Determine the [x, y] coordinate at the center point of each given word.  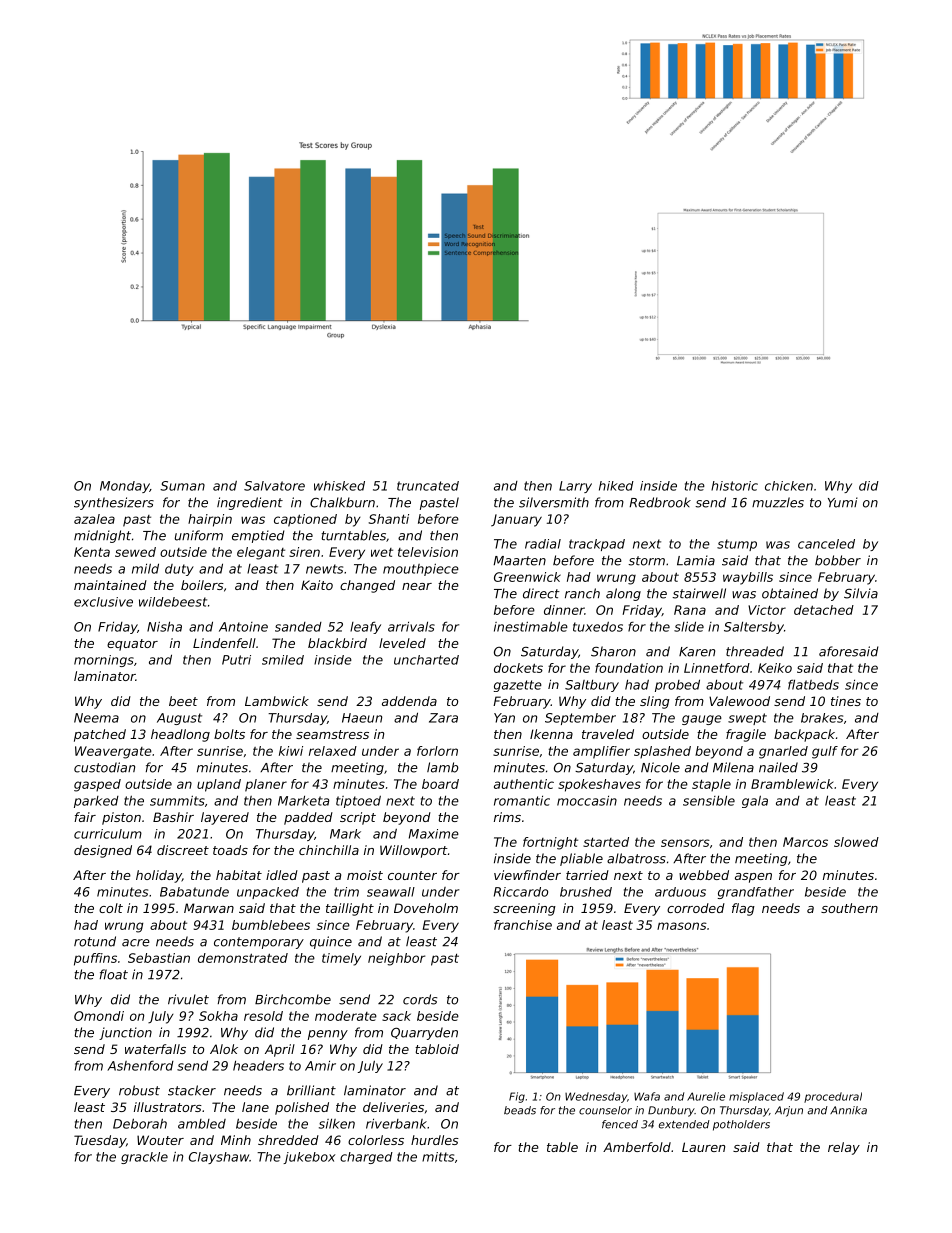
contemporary [259, 943]
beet [183, 701]
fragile [746, 735]
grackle [144, 1158]
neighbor [396, 959]
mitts [438, 1157]
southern [849, 908]
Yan [504, 718]
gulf [825, 752]
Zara [443, 718]
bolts [229, 734]
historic [734, 486]
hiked [616, 486]
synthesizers [114, 503]
